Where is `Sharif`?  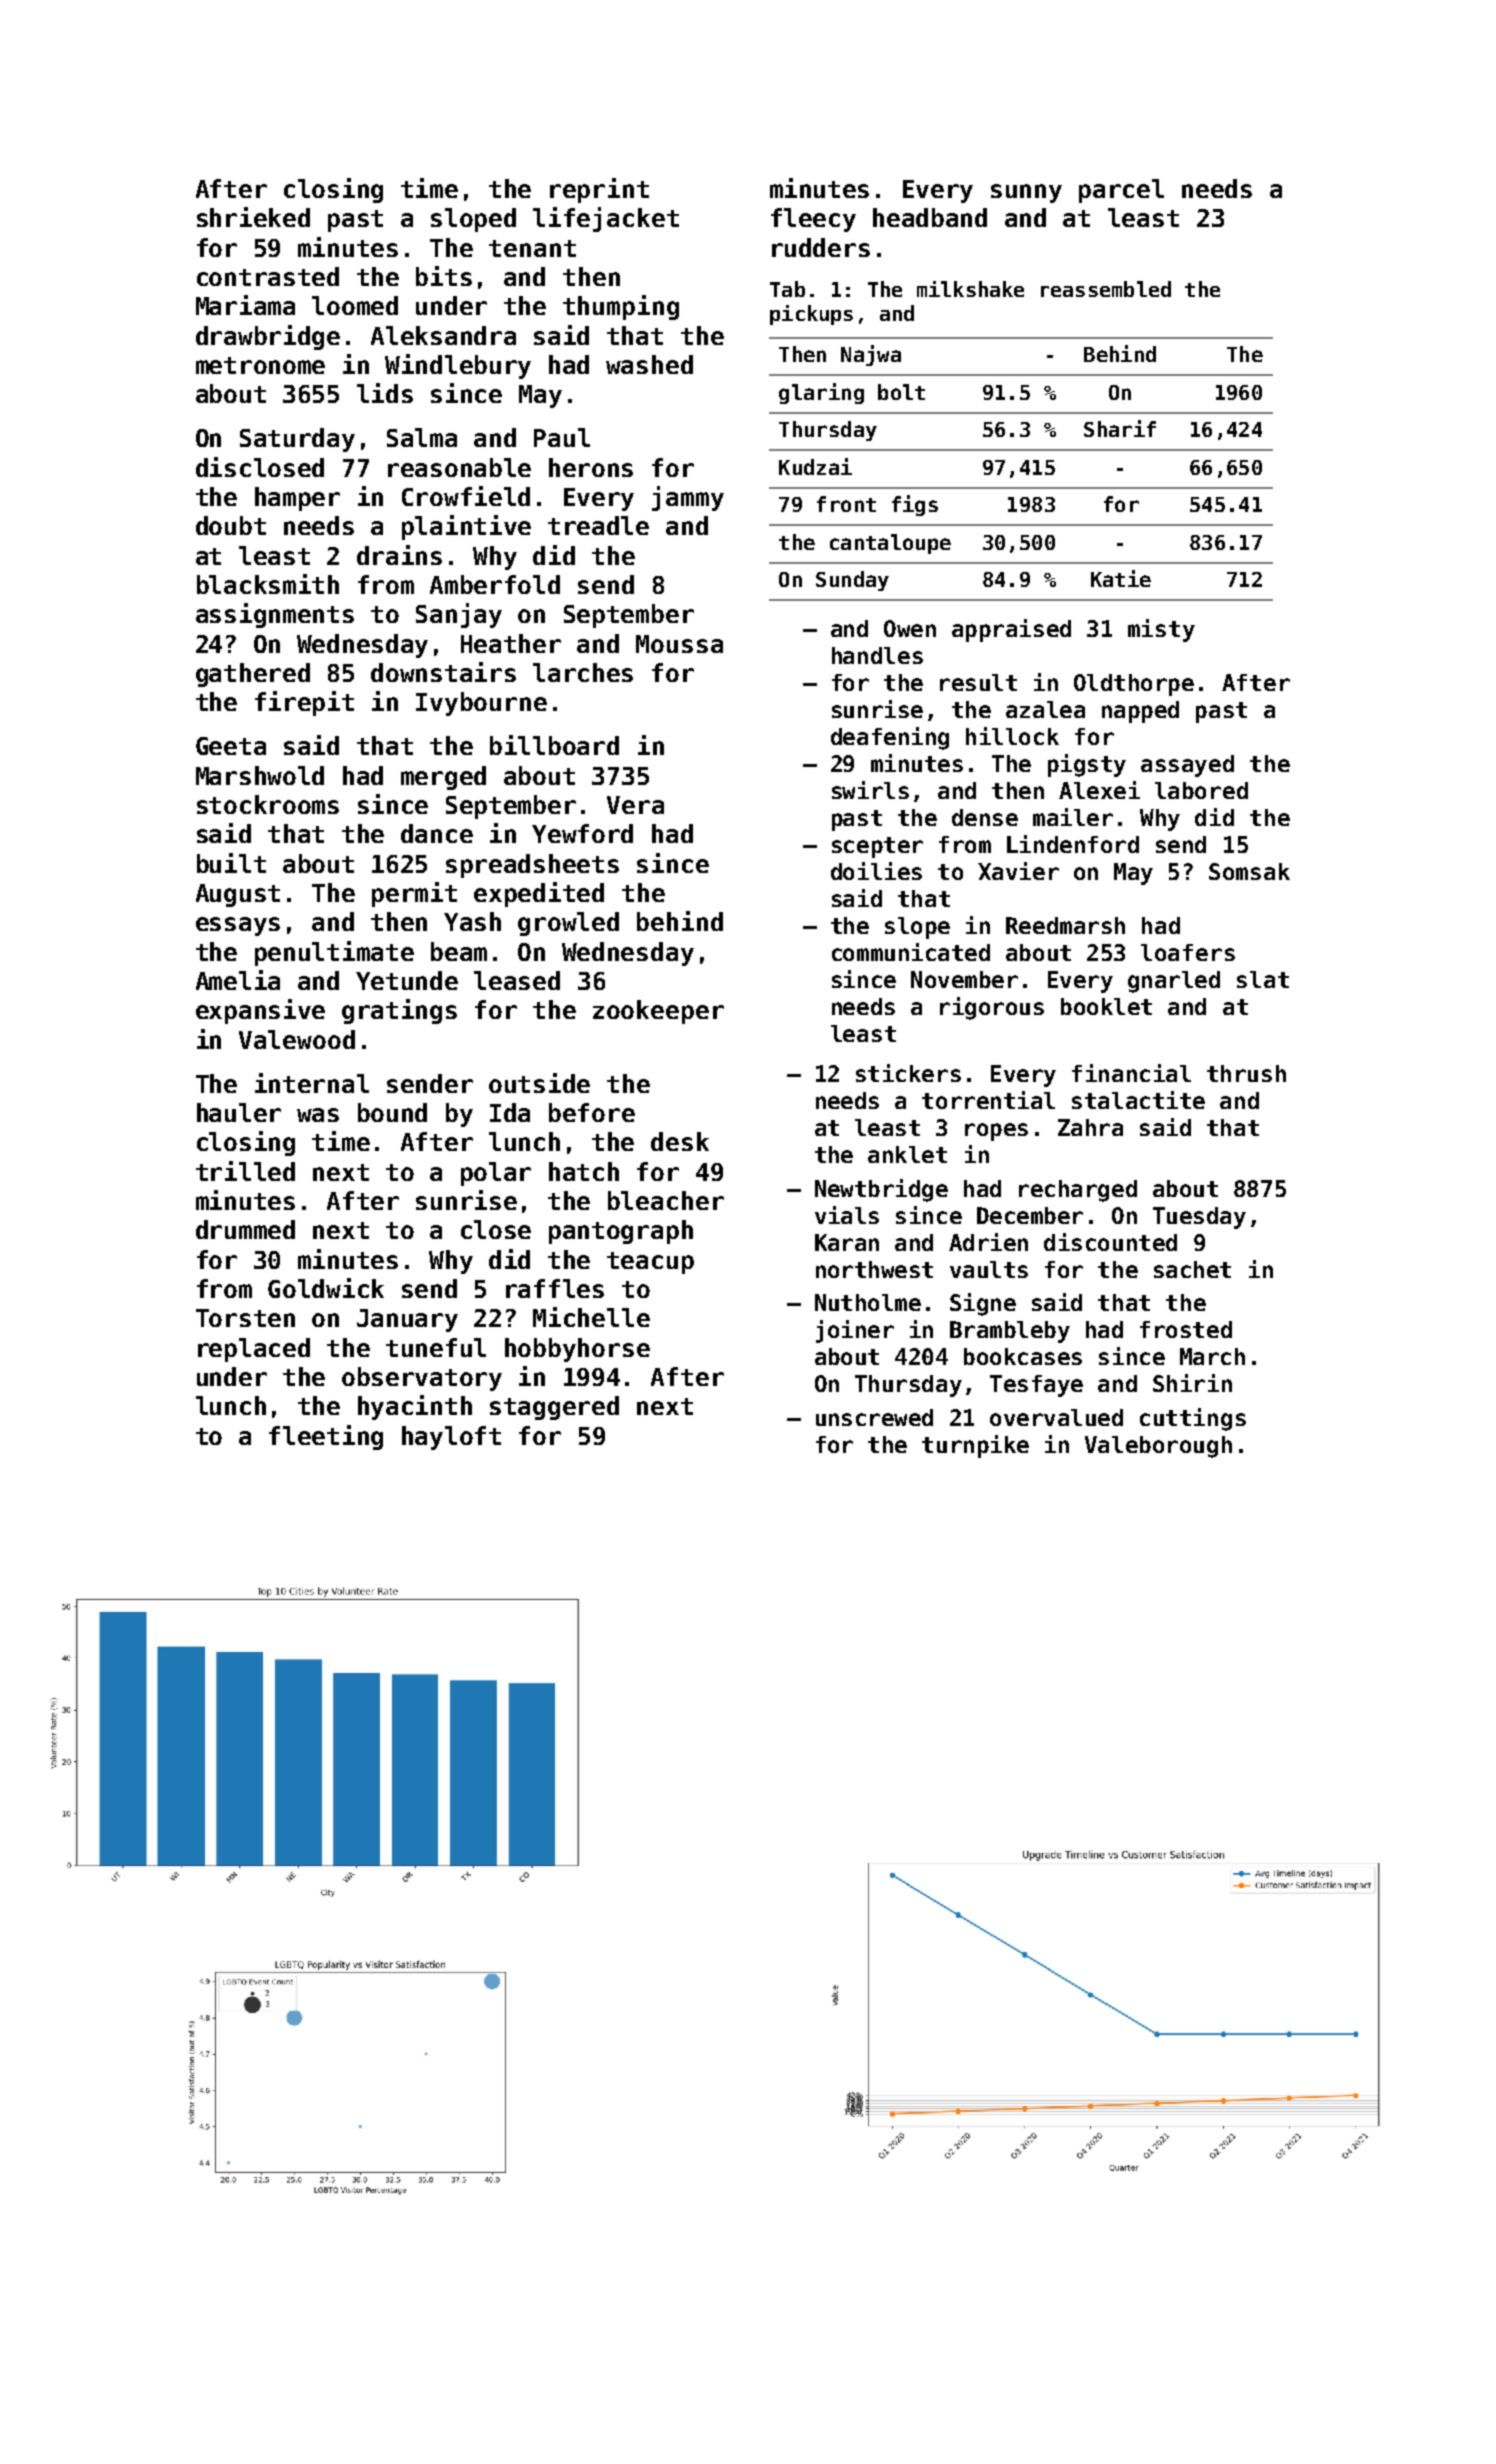
Sharif is located at coordinates (1120, 428).
